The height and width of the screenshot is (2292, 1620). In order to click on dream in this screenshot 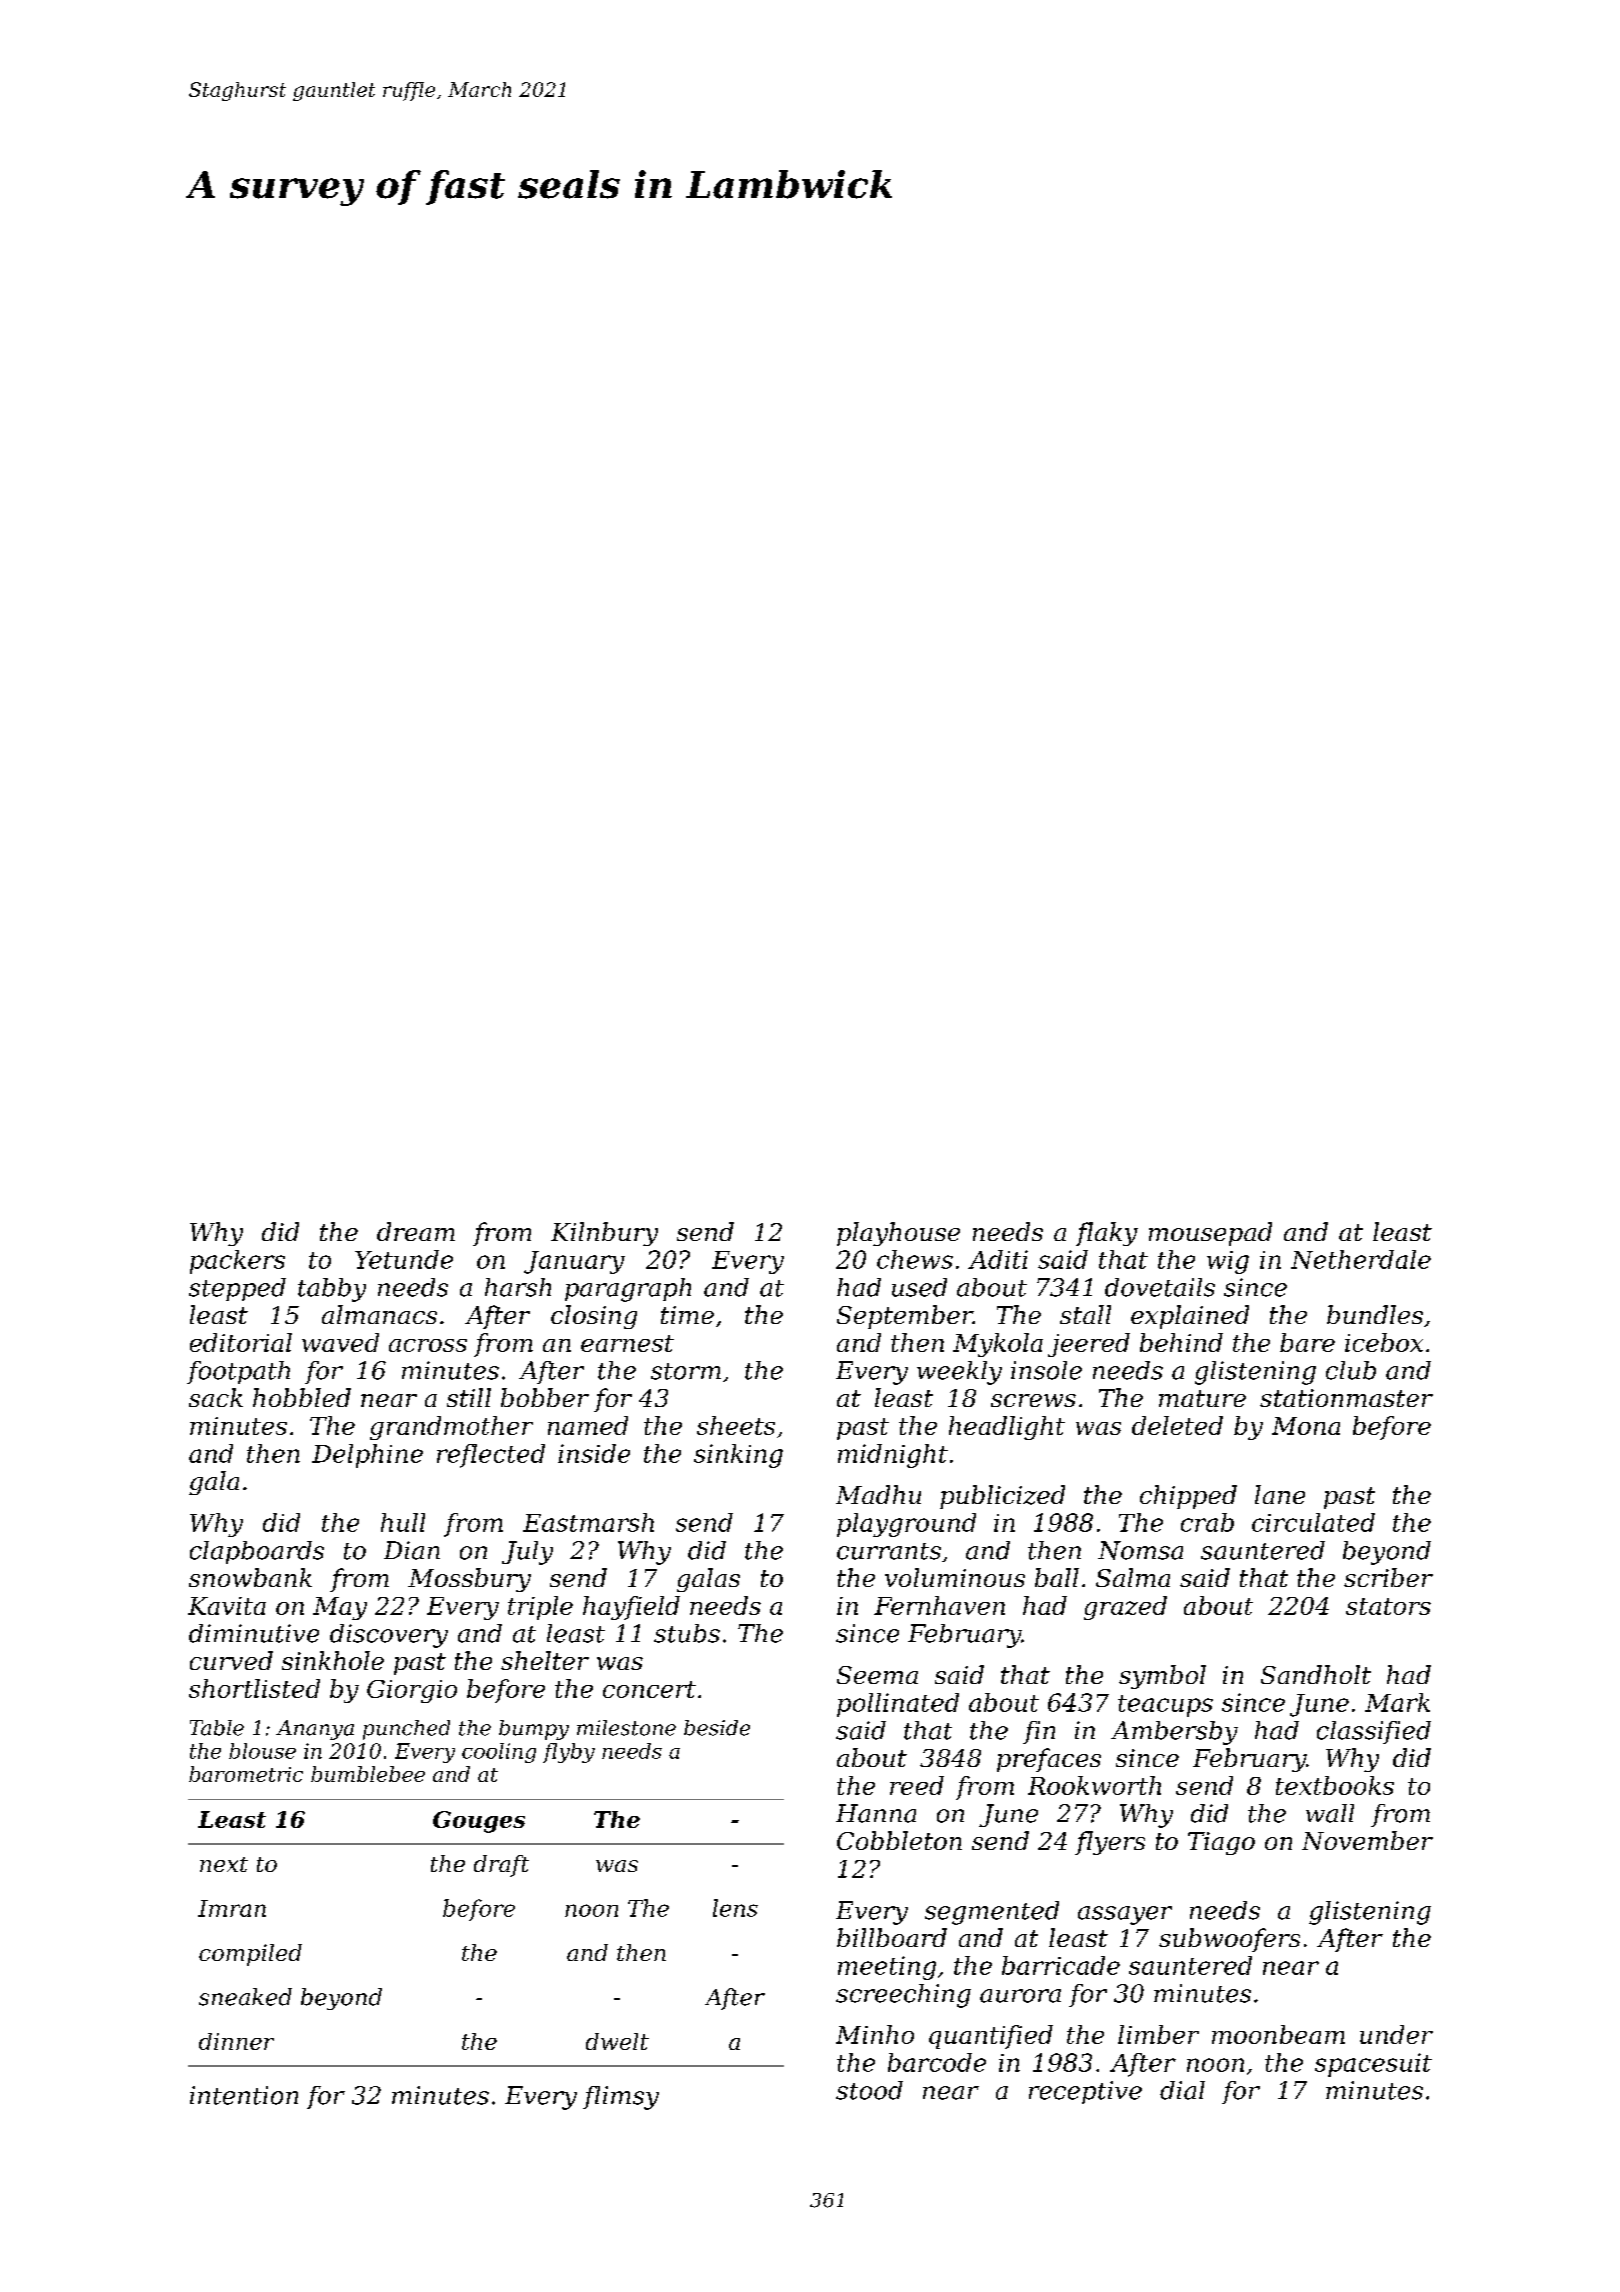, I will do `click(416, 1231)`.
